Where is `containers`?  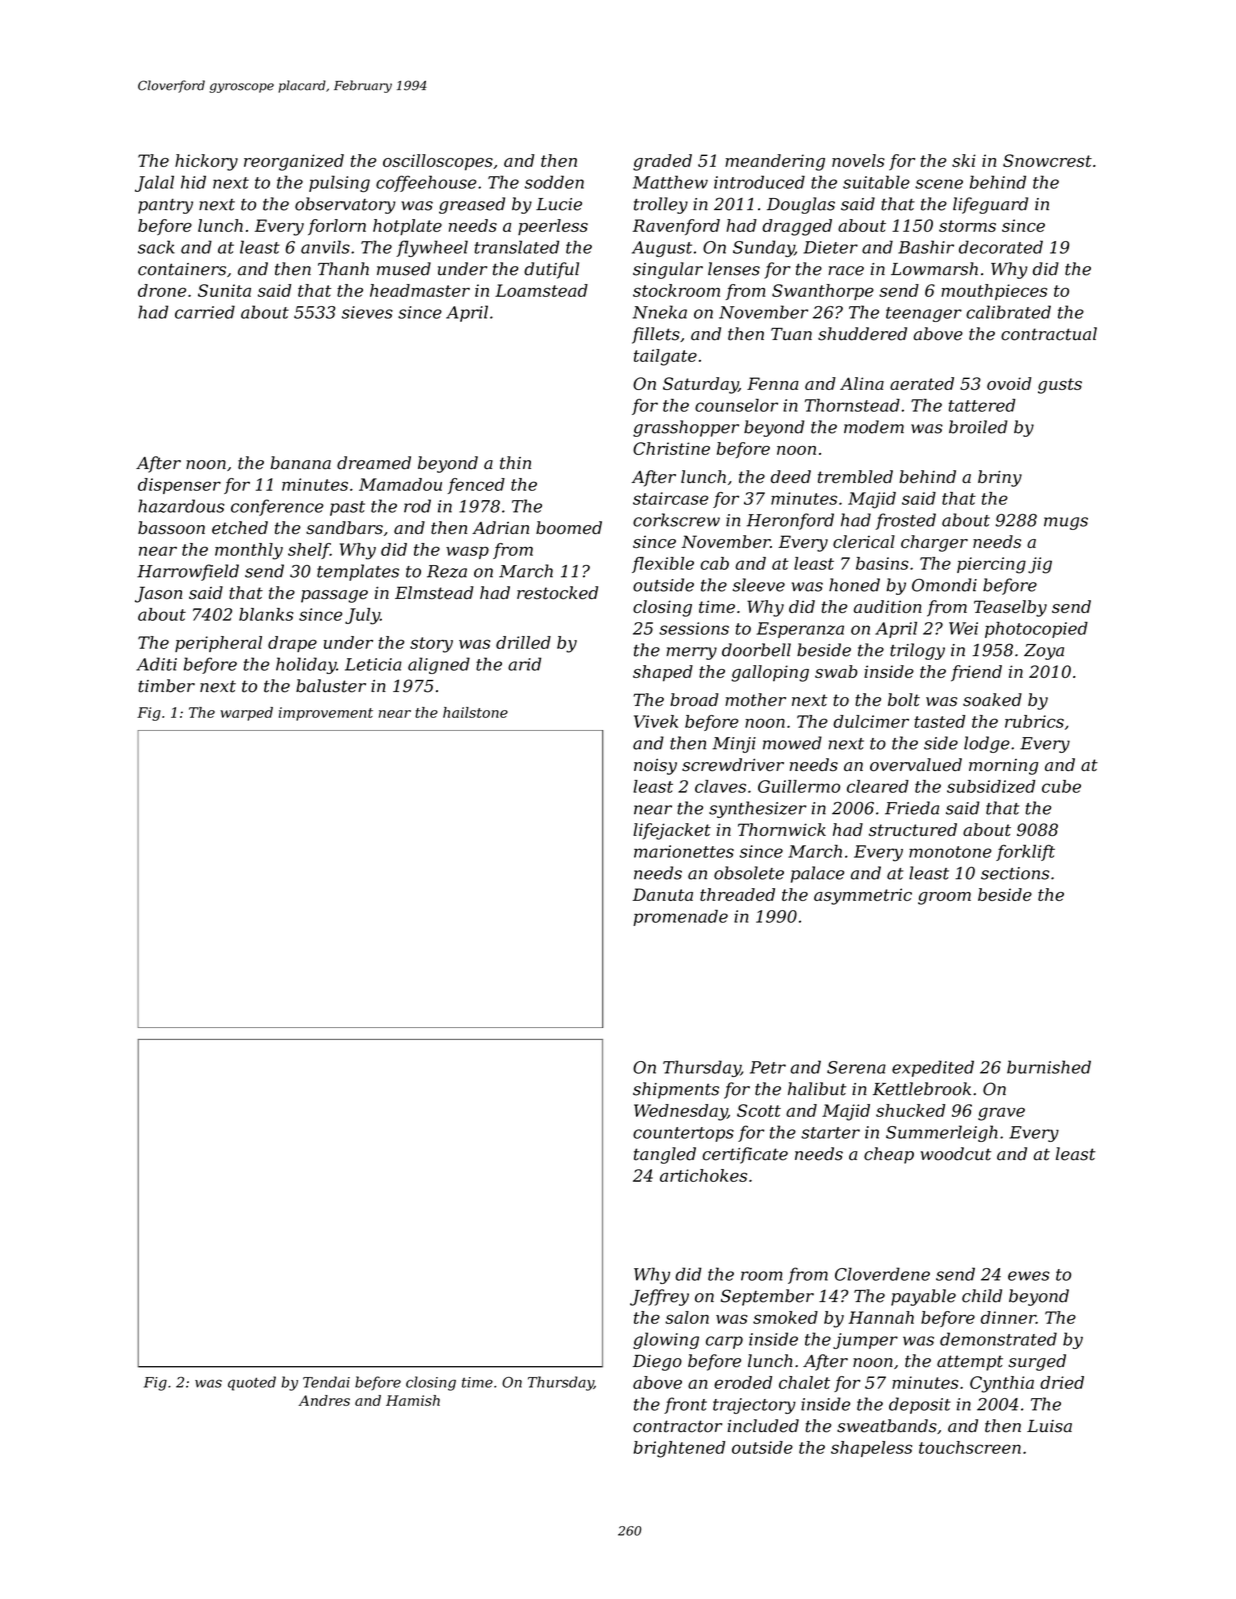
containers is located at coordinates (182, 269).
